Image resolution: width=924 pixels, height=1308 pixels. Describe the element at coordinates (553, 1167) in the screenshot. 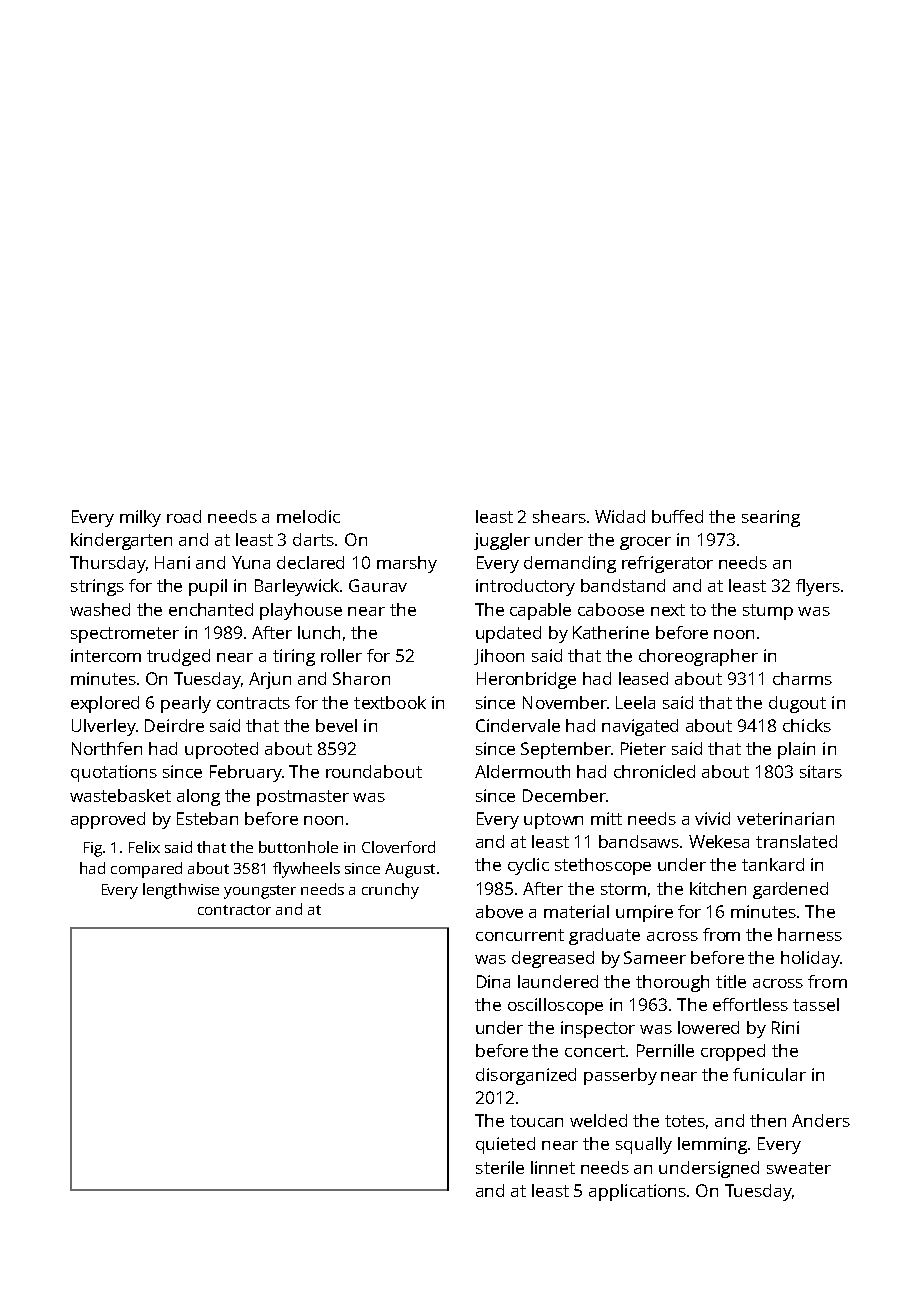

I see `linnet` at that location.
